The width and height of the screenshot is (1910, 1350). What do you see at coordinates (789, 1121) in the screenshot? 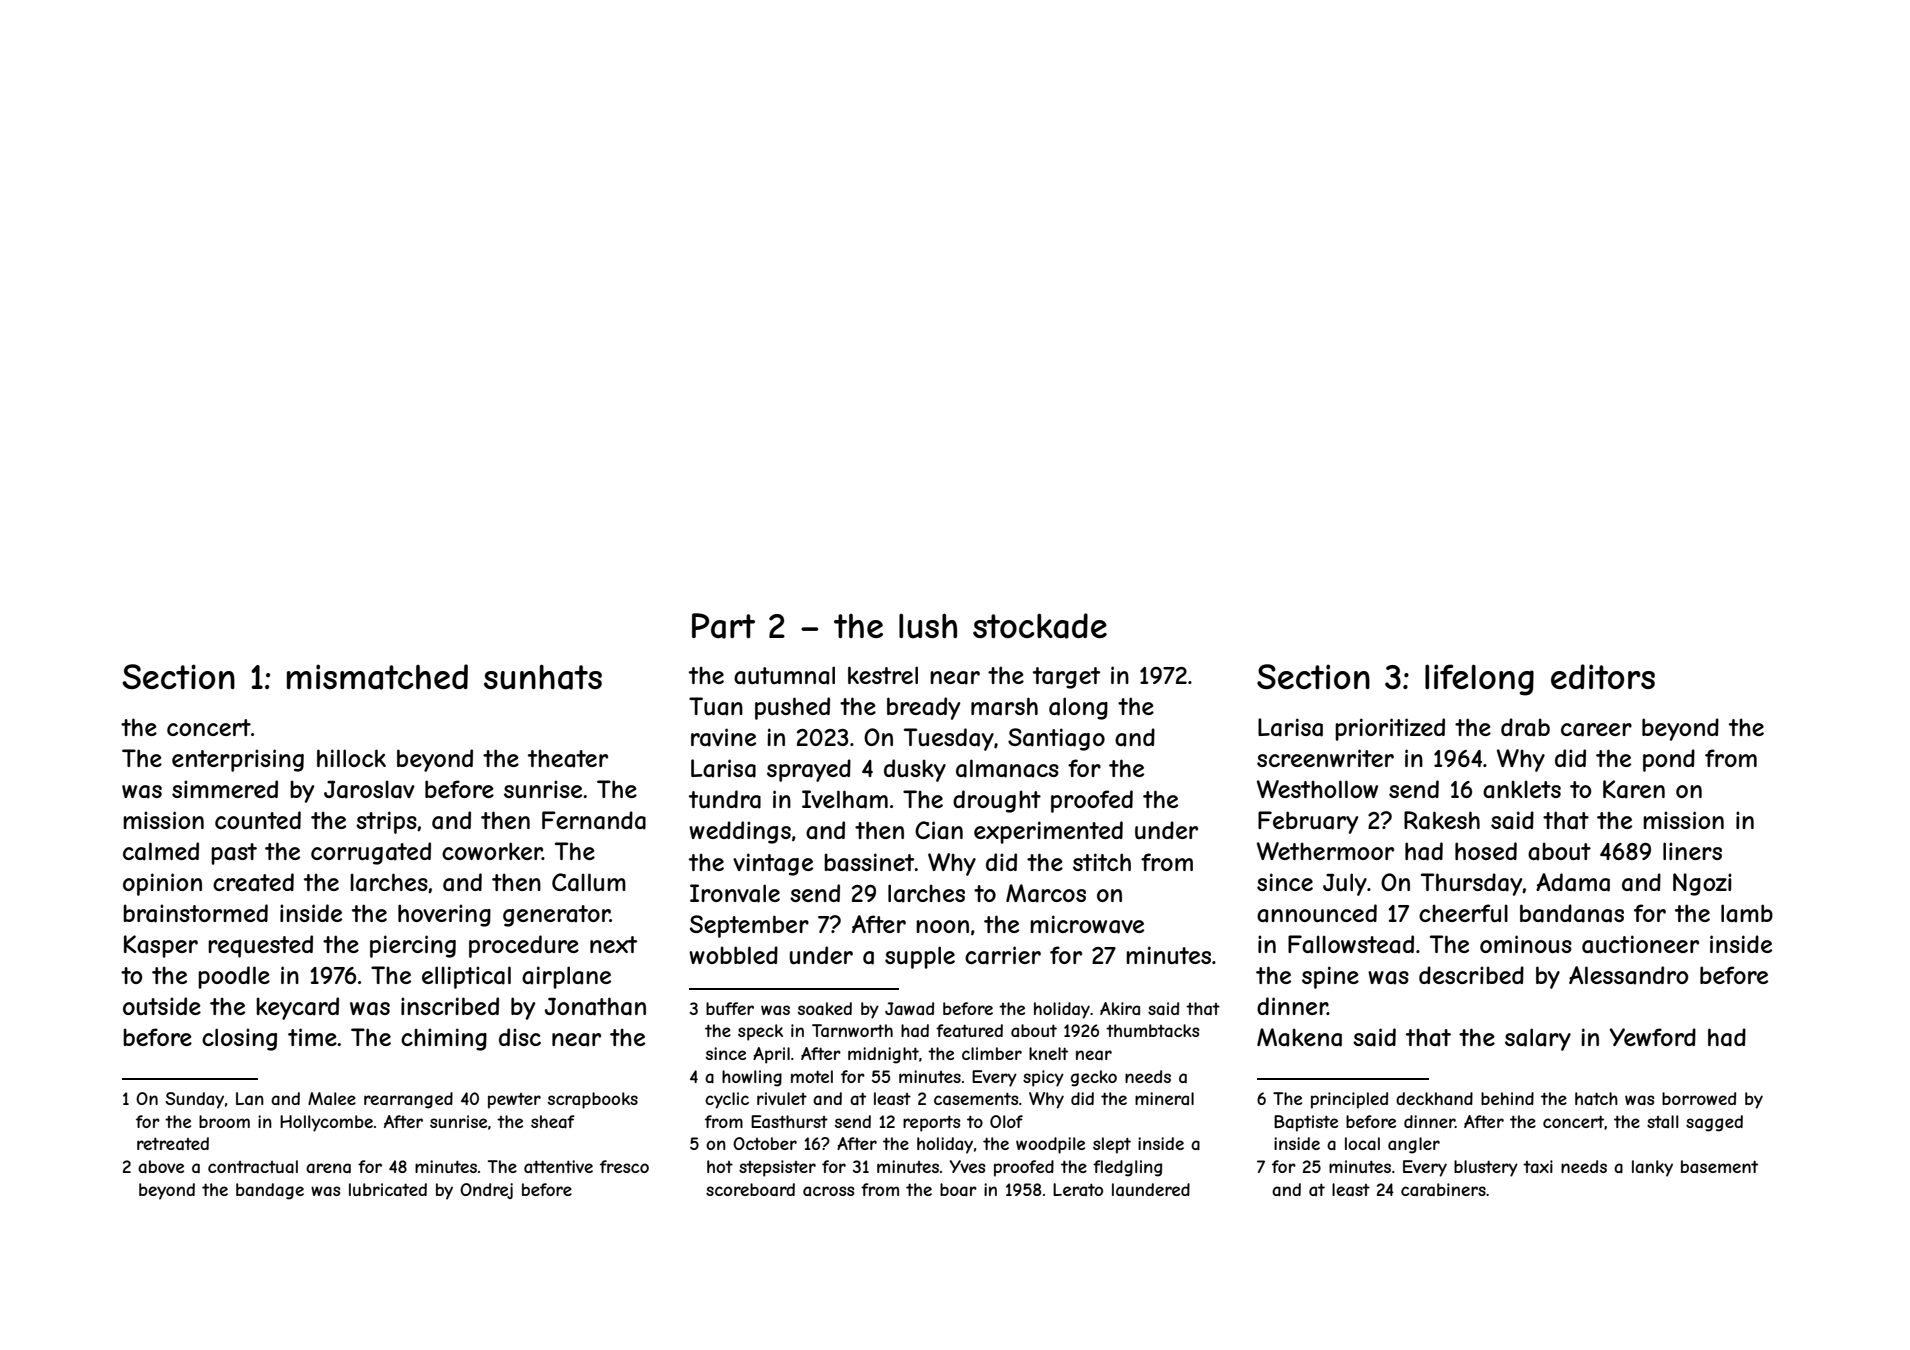
I see `Easthurst` at bounding box center [789, 1121].
